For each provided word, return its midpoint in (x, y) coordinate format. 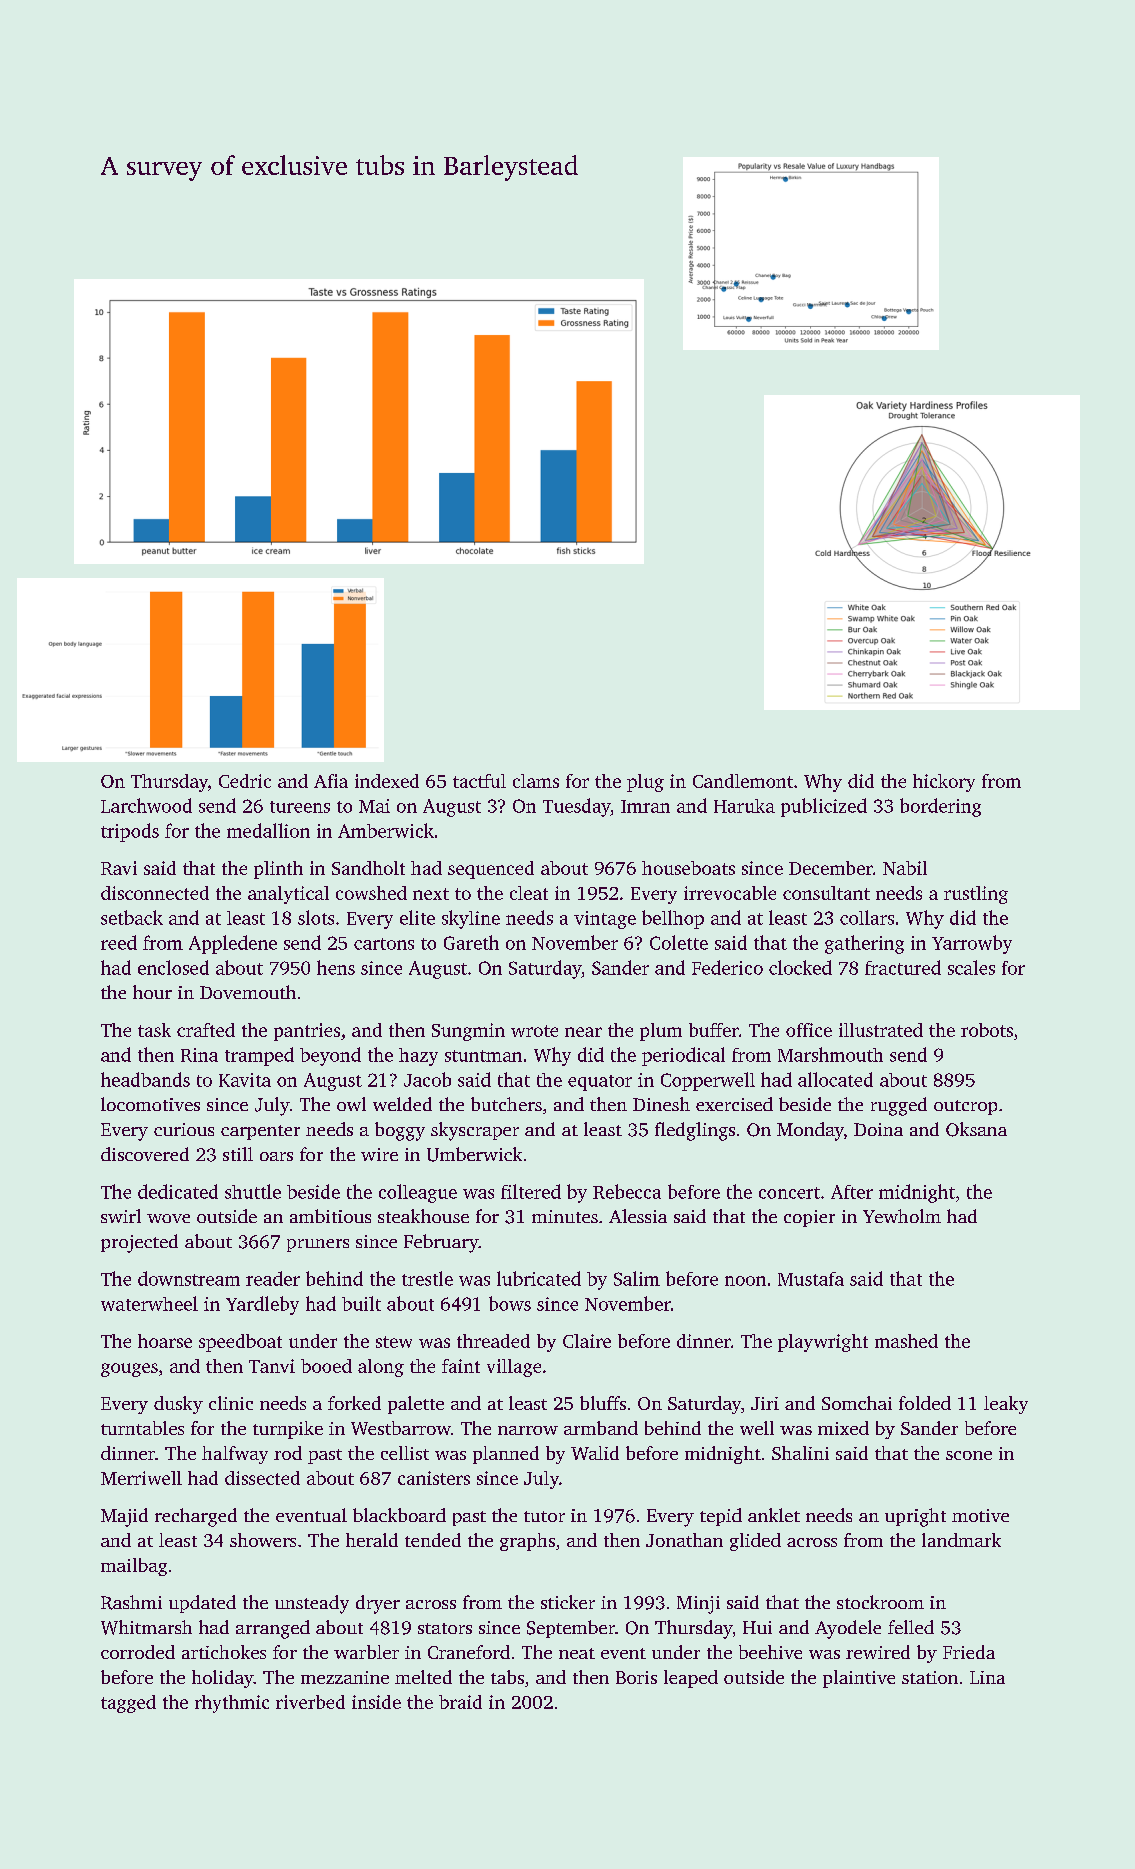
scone (969, 1455)
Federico (727, 967)
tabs (507, 1677)
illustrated (881, 1030)
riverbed (310, 1702)
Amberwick (386, 830)
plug (645, 783)
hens (336, 967)
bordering (940, 807)
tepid (721, 1517)
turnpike (288, 1430)
